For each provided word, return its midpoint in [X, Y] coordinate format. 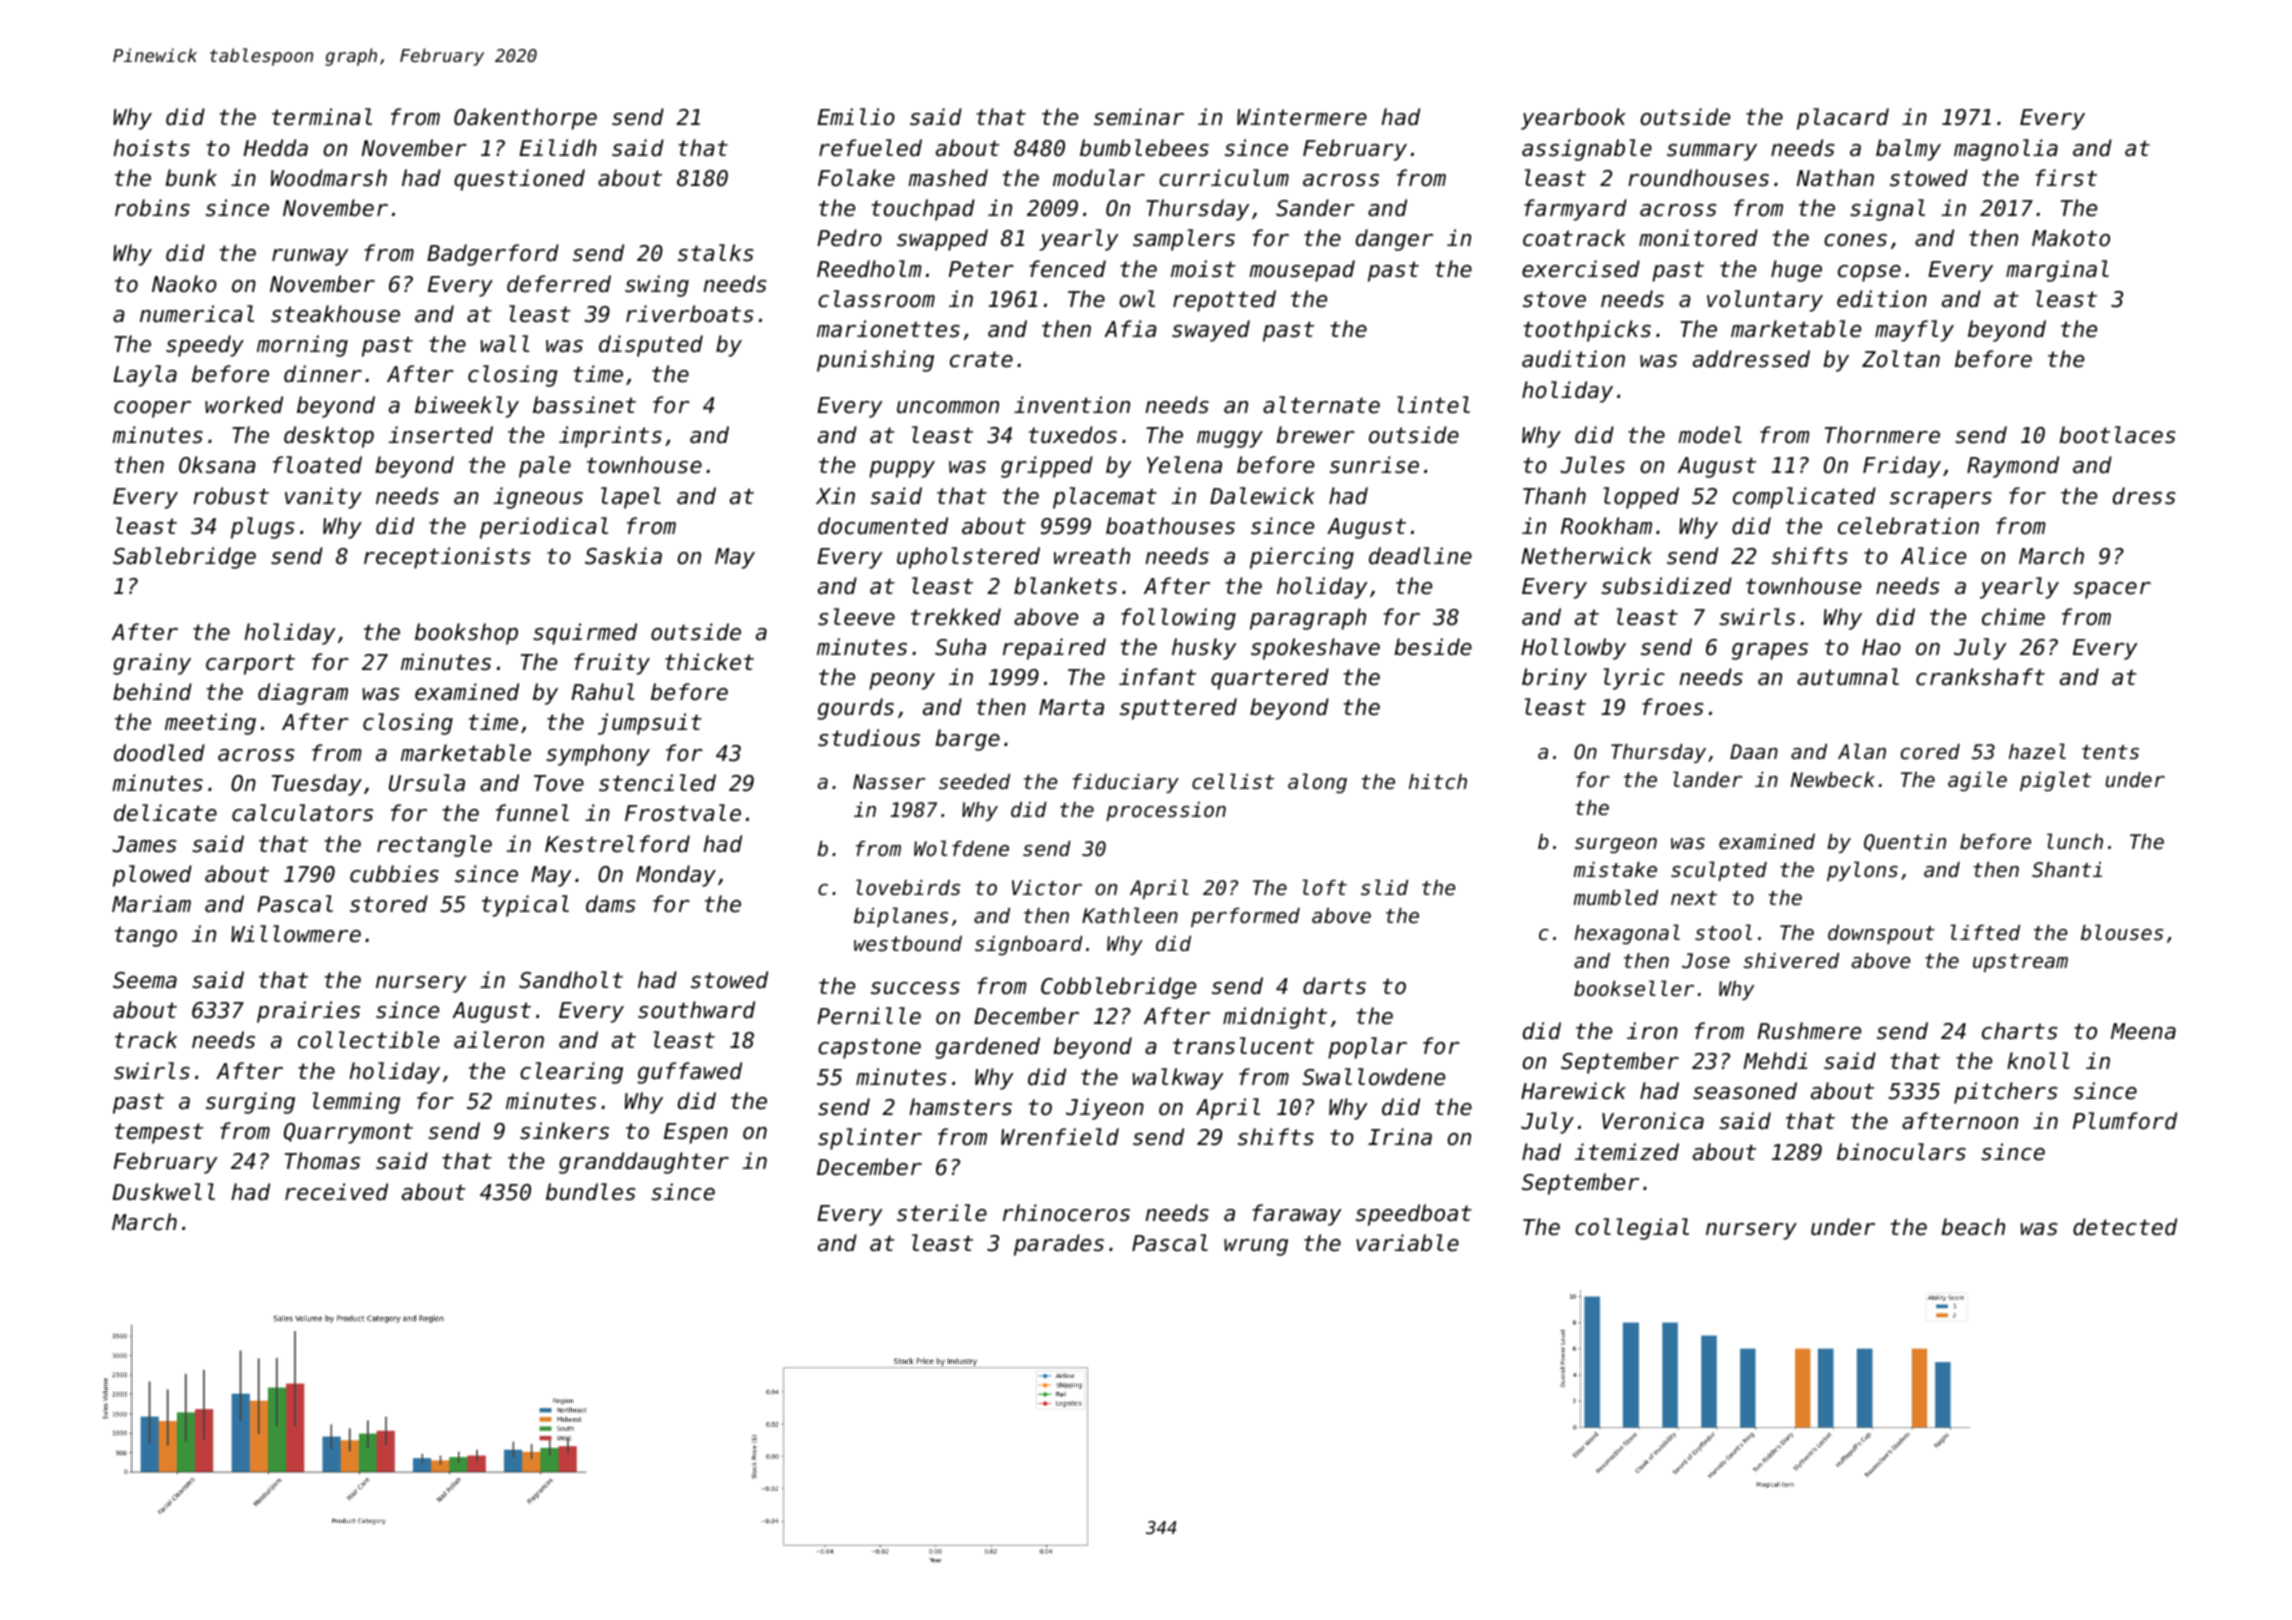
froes [1673, 707]
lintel [1433, 405]
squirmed [585, 634]
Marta [1071, 707]
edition [1882, 299]
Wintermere [1302, 117]
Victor [1047, 887]
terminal [322, 117]
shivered [1791, 961]
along [1317, 783]
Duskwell [164, 1192]
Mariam [151, 904]
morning [302, 346]
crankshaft [1980, 677]
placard [1843, 119]
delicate [165, 813]
